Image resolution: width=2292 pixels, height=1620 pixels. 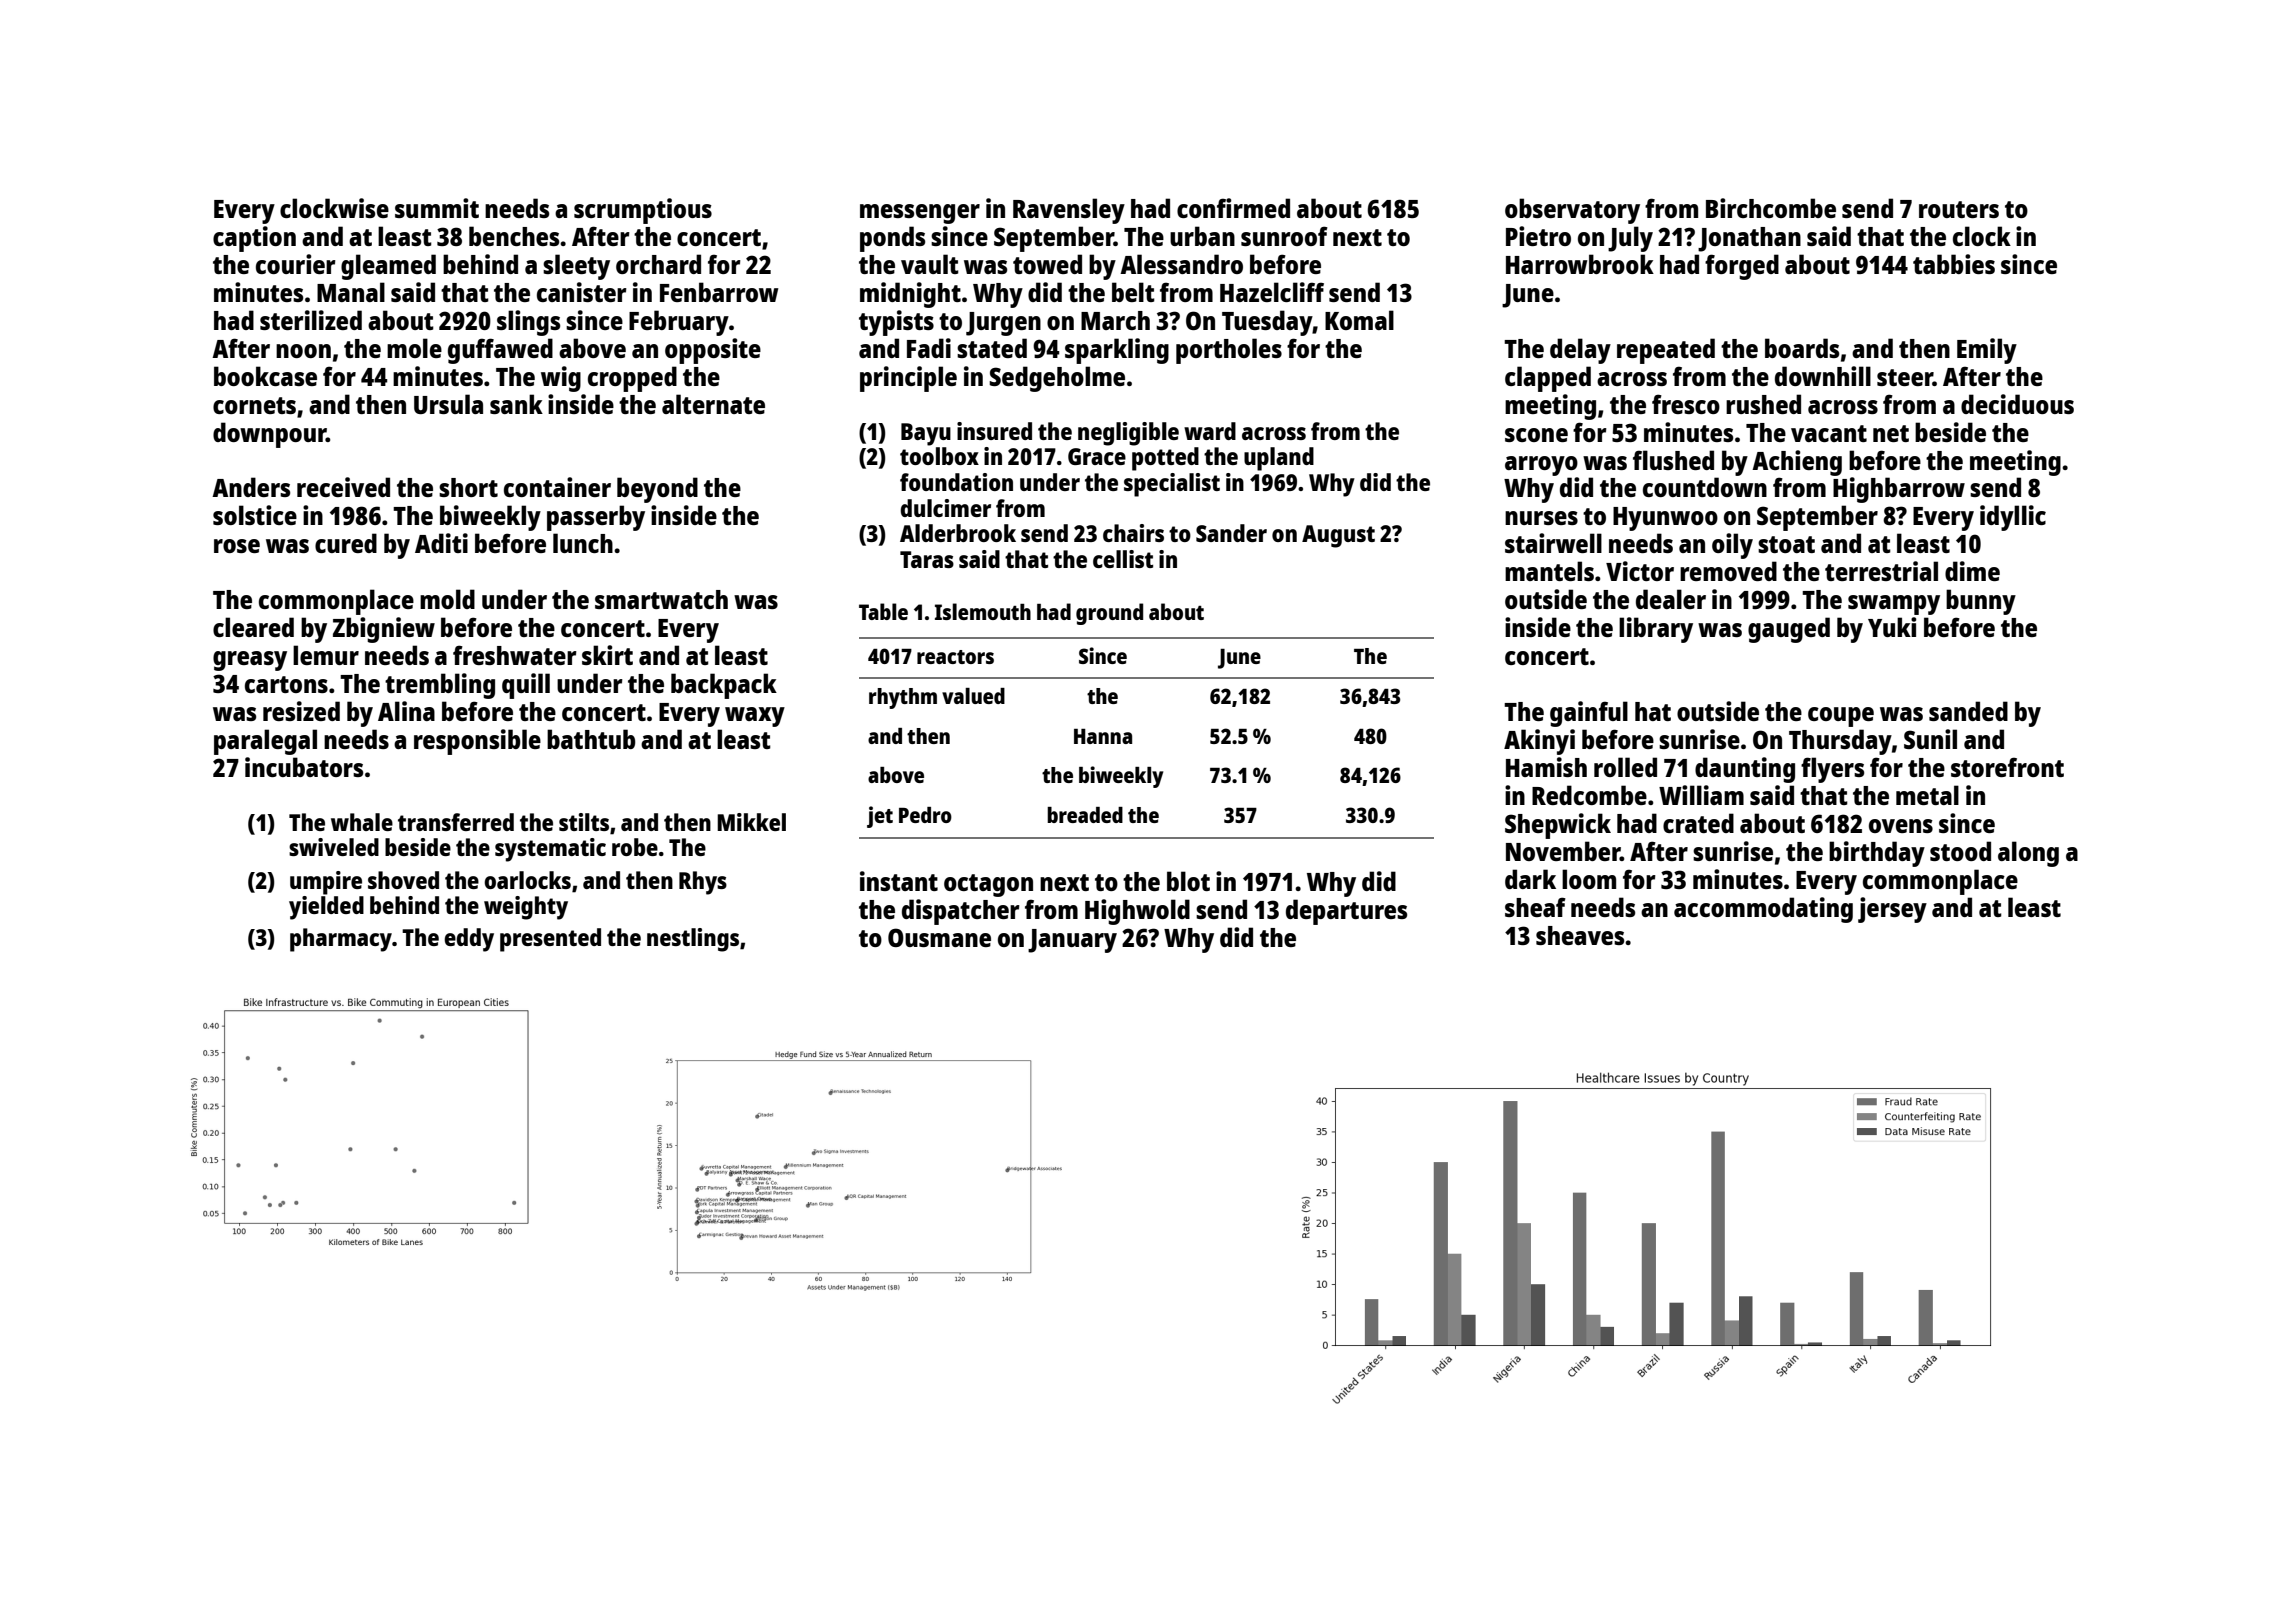 I want to click on cellist, so click(x=1123, y=559).
